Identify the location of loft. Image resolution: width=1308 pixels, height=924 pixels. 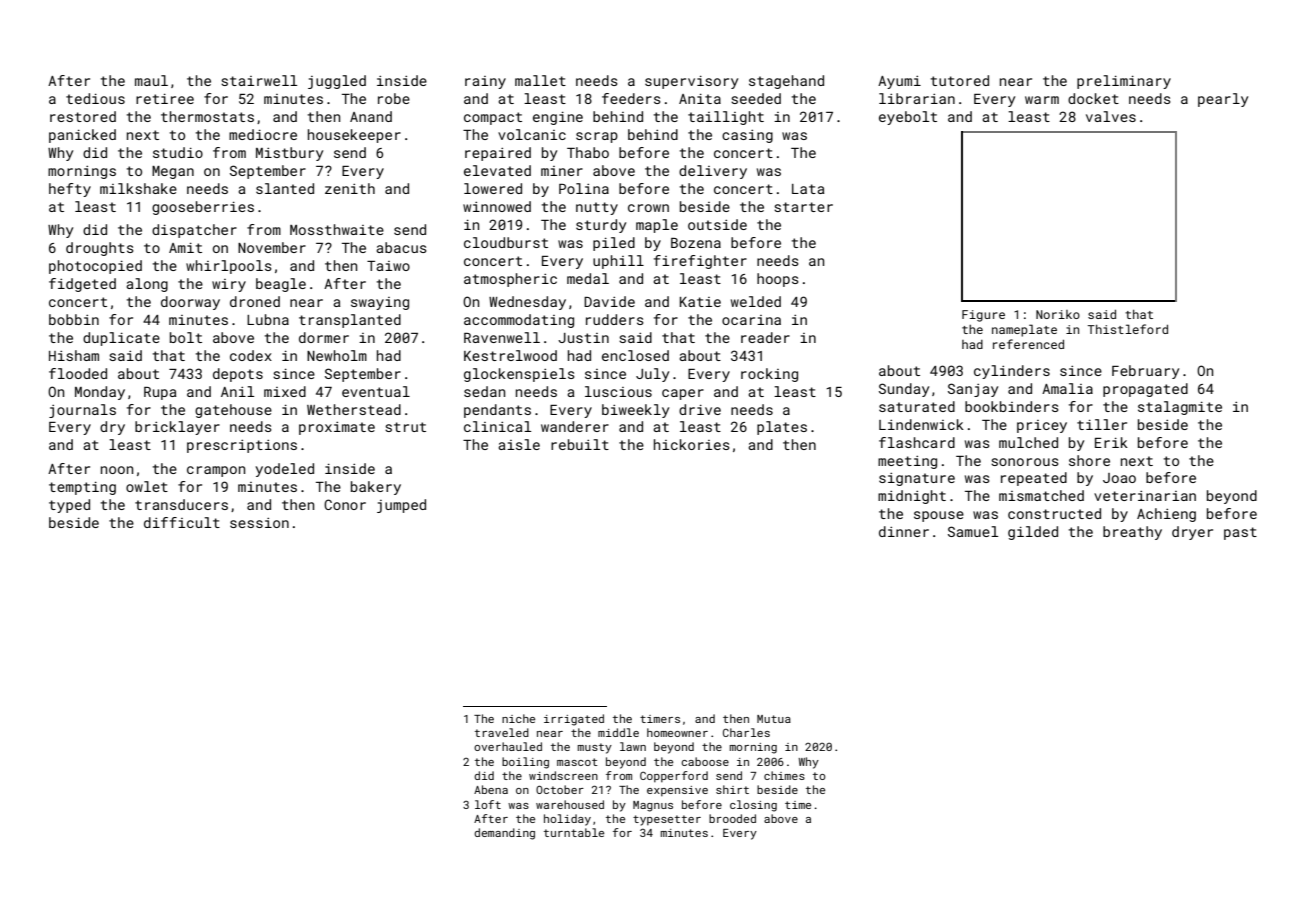
(488, 804).
